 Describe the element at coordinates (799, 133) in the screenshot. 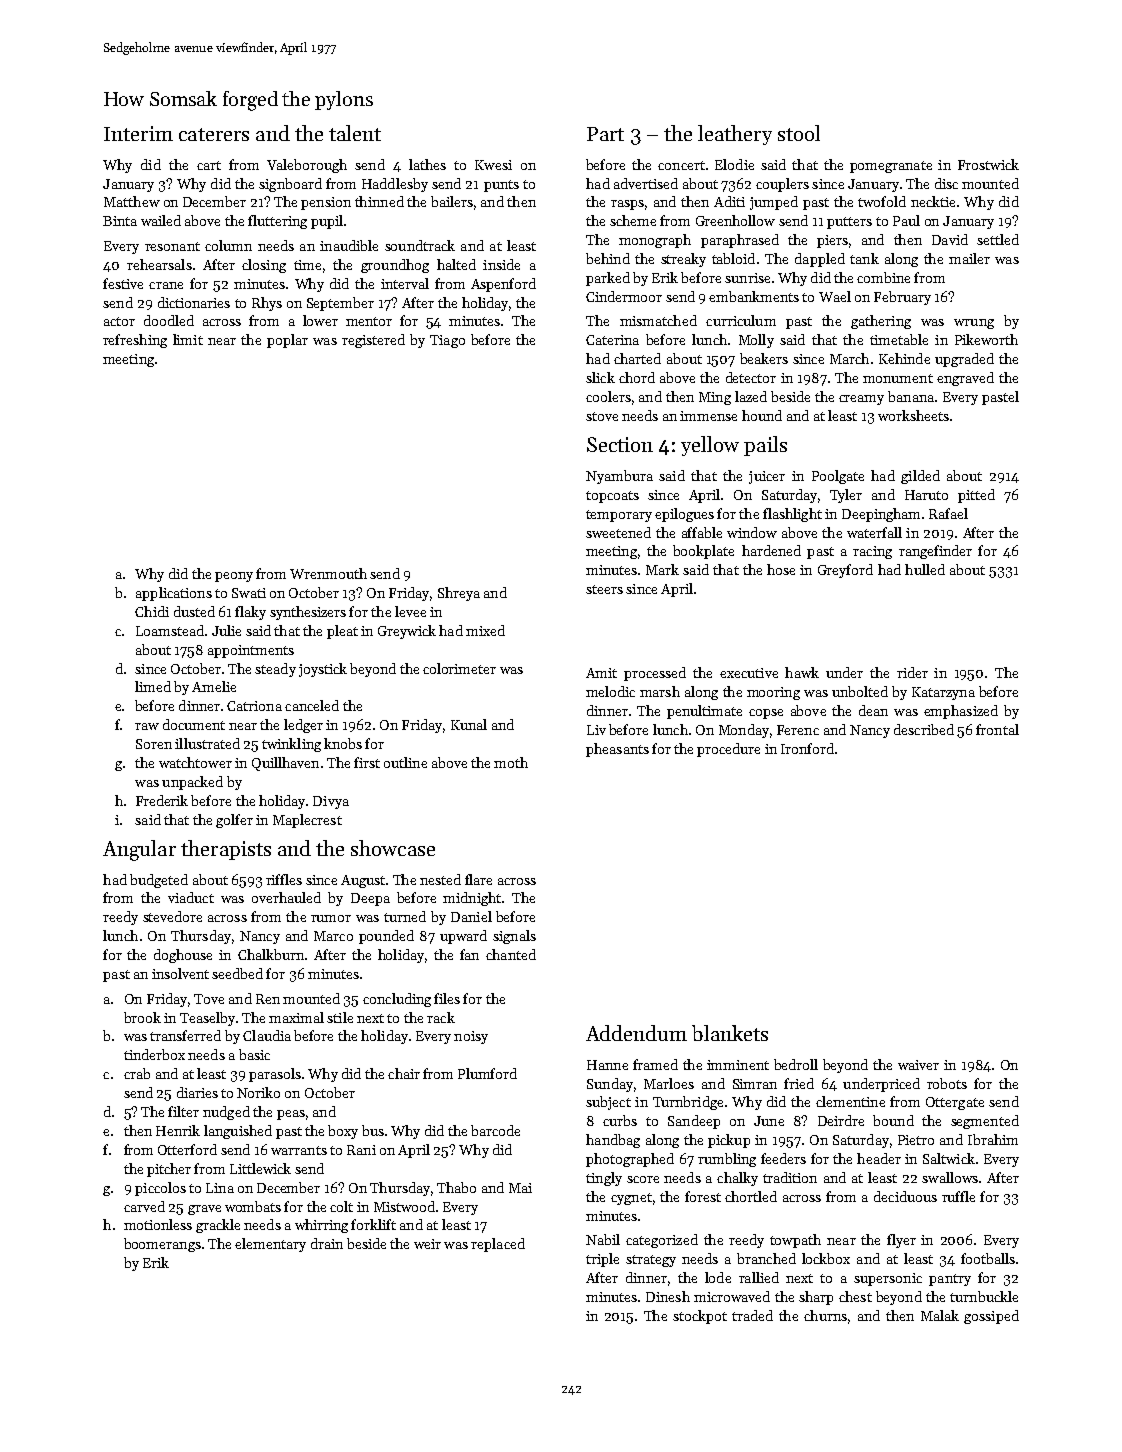

I see `stool` at that location.
